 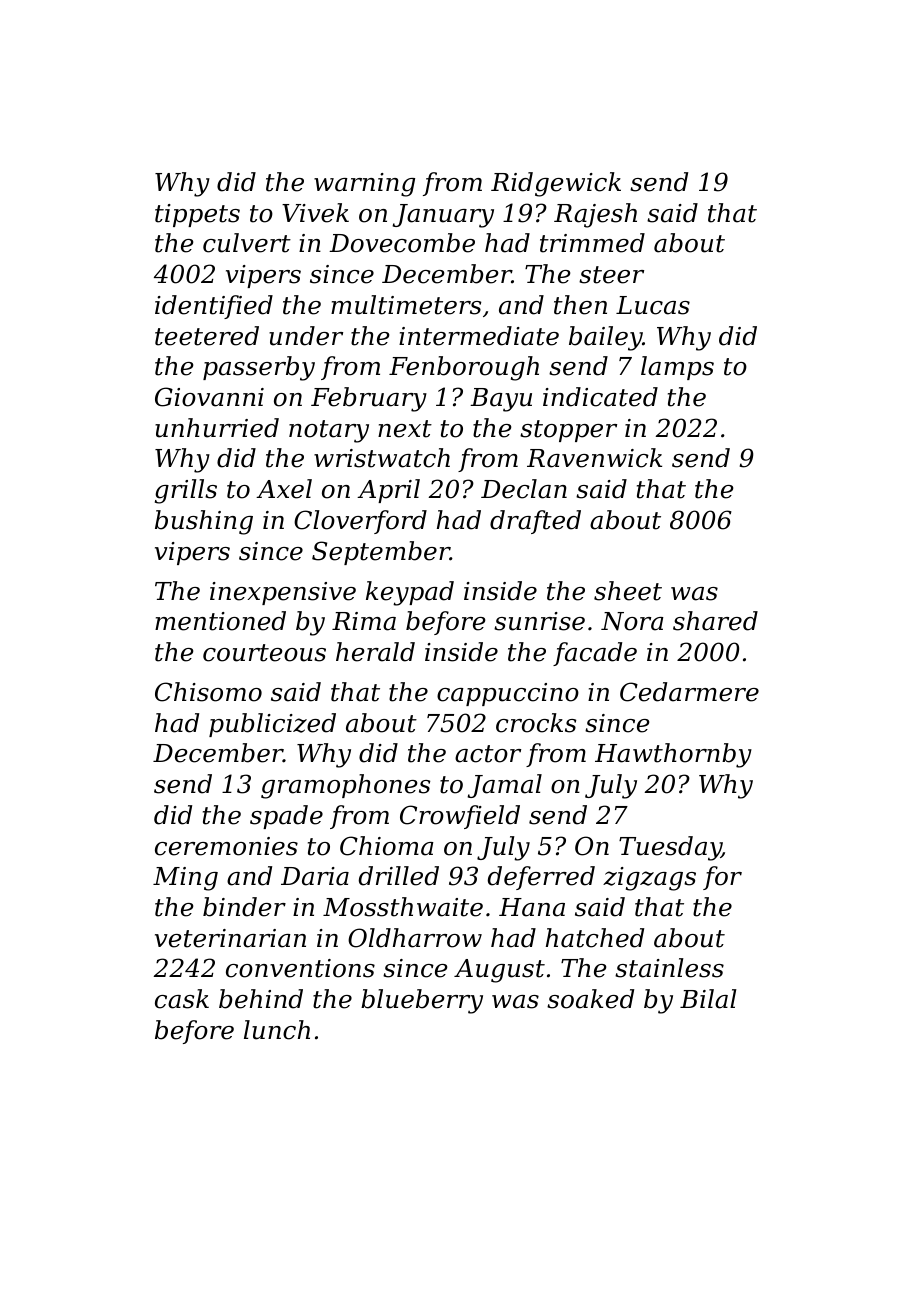 What do you see at coordinates (479, 336) in the image?
I see `intermediate` at bounding box center [479, 336].
